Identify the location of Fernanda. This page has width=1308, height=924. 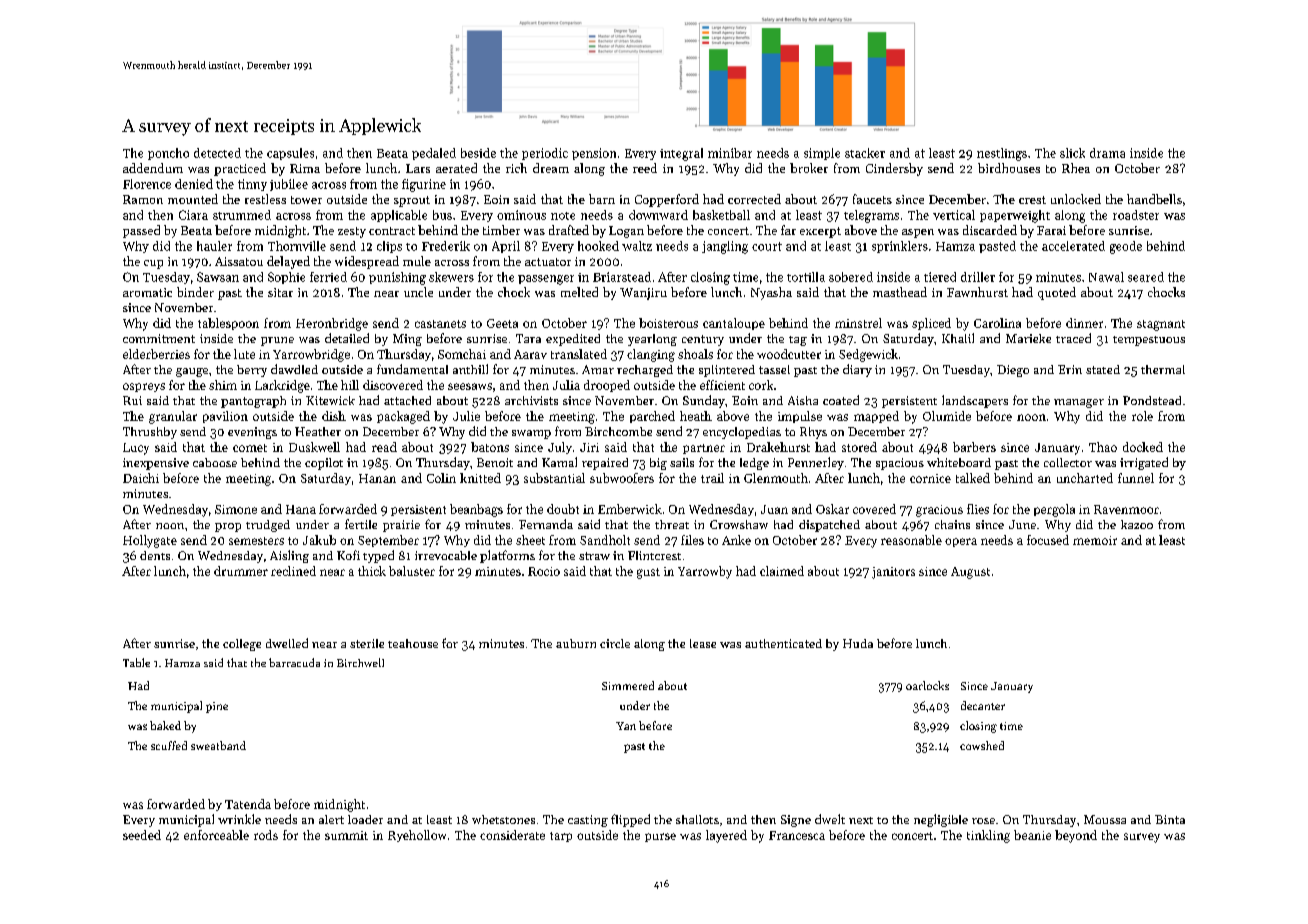
(546, 524).
